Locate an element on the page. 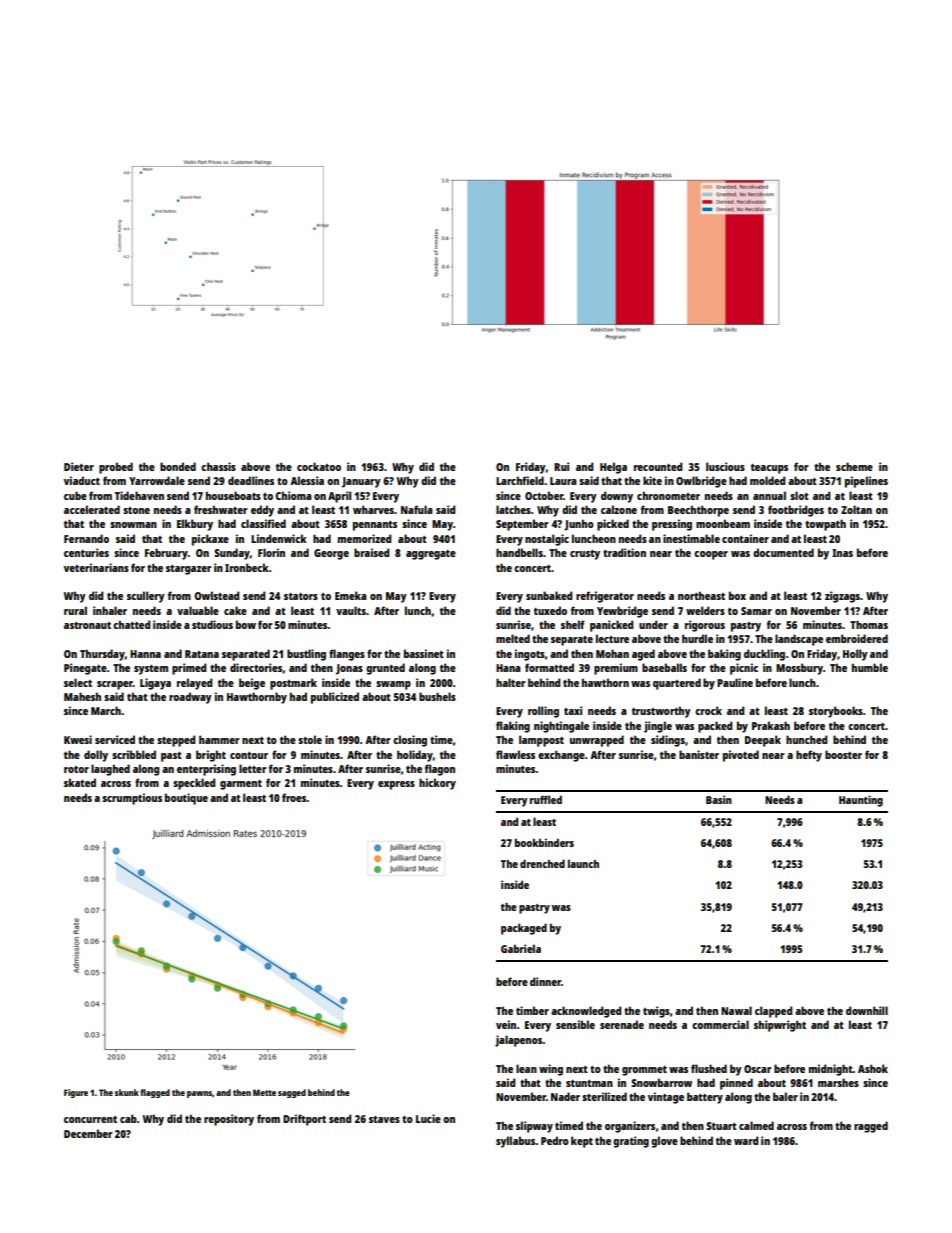  Basin is located at coordinates (719, 799).
